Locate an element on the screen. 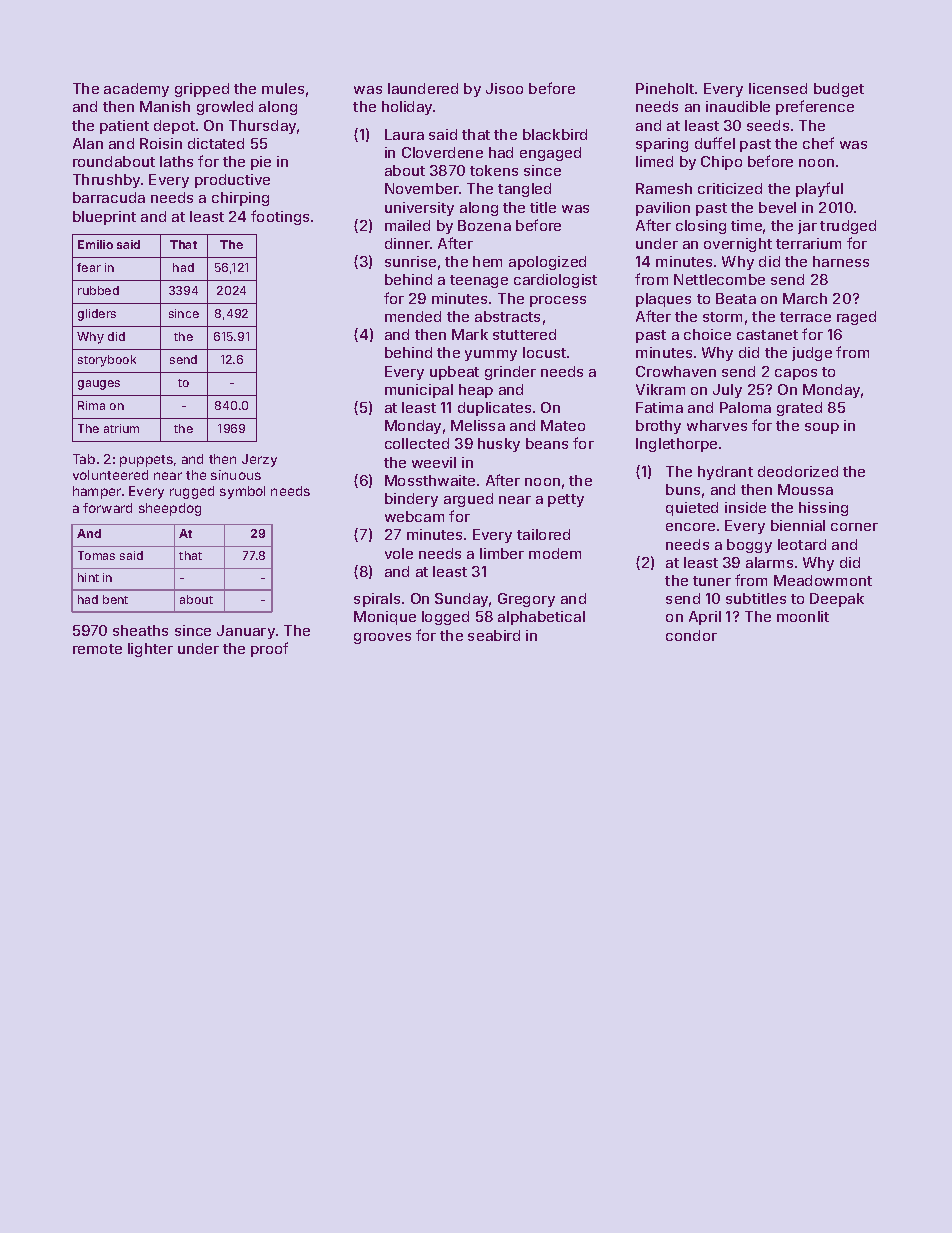 The width and height of the screenshot is (952, 1233). choice is located at coordinates (707, 334).
